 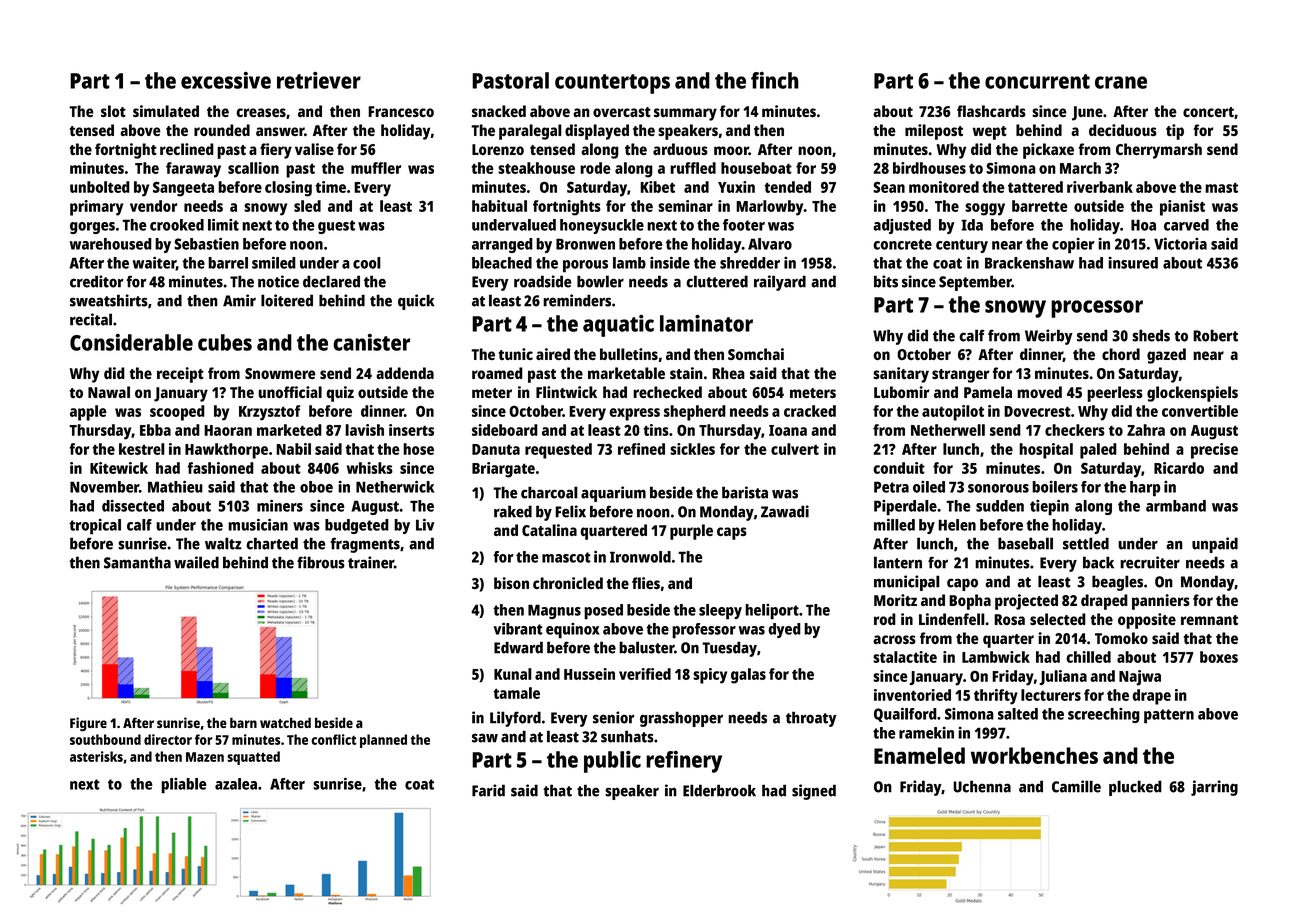 I want to click on concrete, so click(x=902, y=244).
